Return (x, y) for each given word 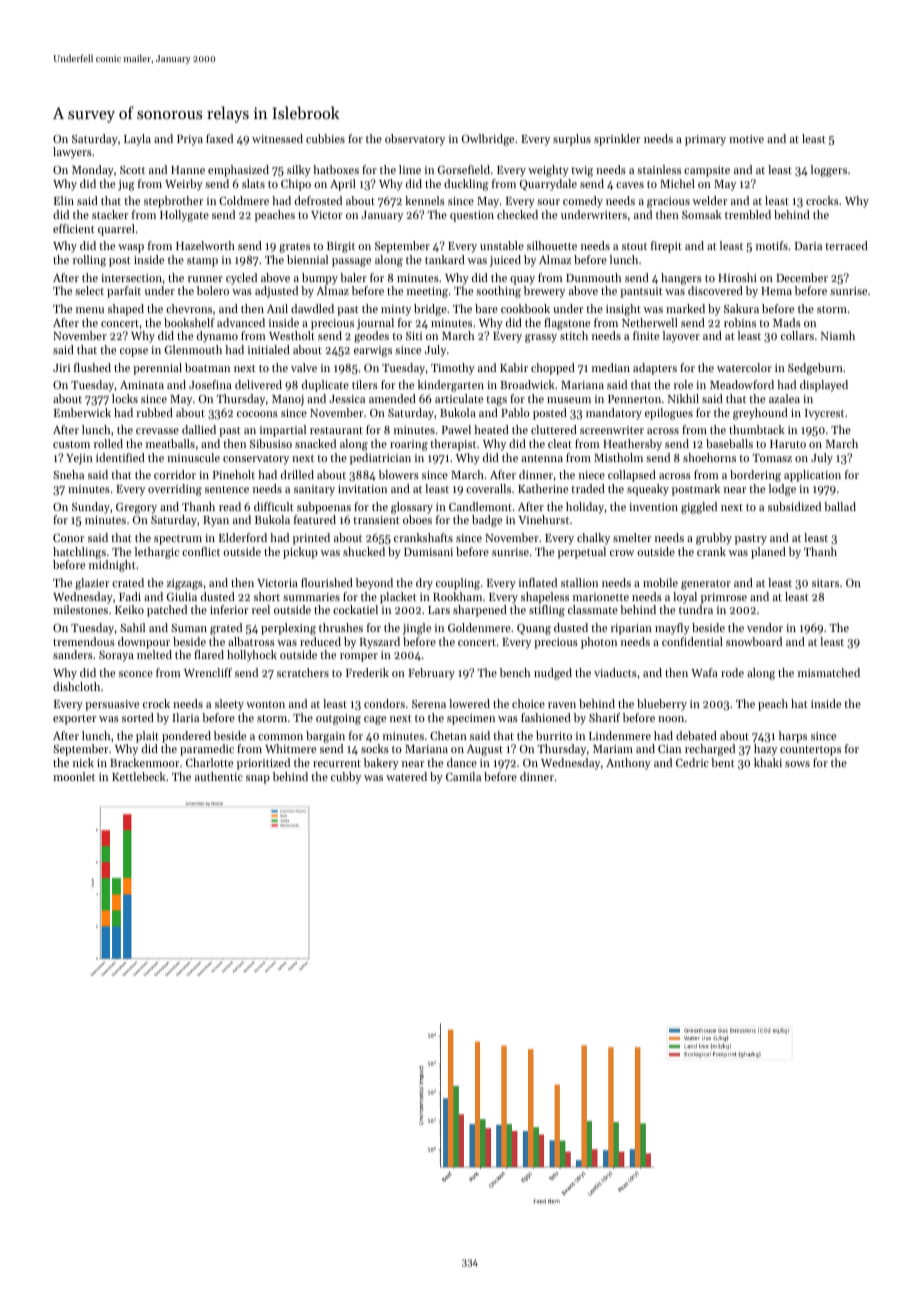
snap (258, 779)
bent (723, 762)
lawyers (72, 153)
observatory (415, 140)
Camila (463, 776)
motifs (772, 245)
